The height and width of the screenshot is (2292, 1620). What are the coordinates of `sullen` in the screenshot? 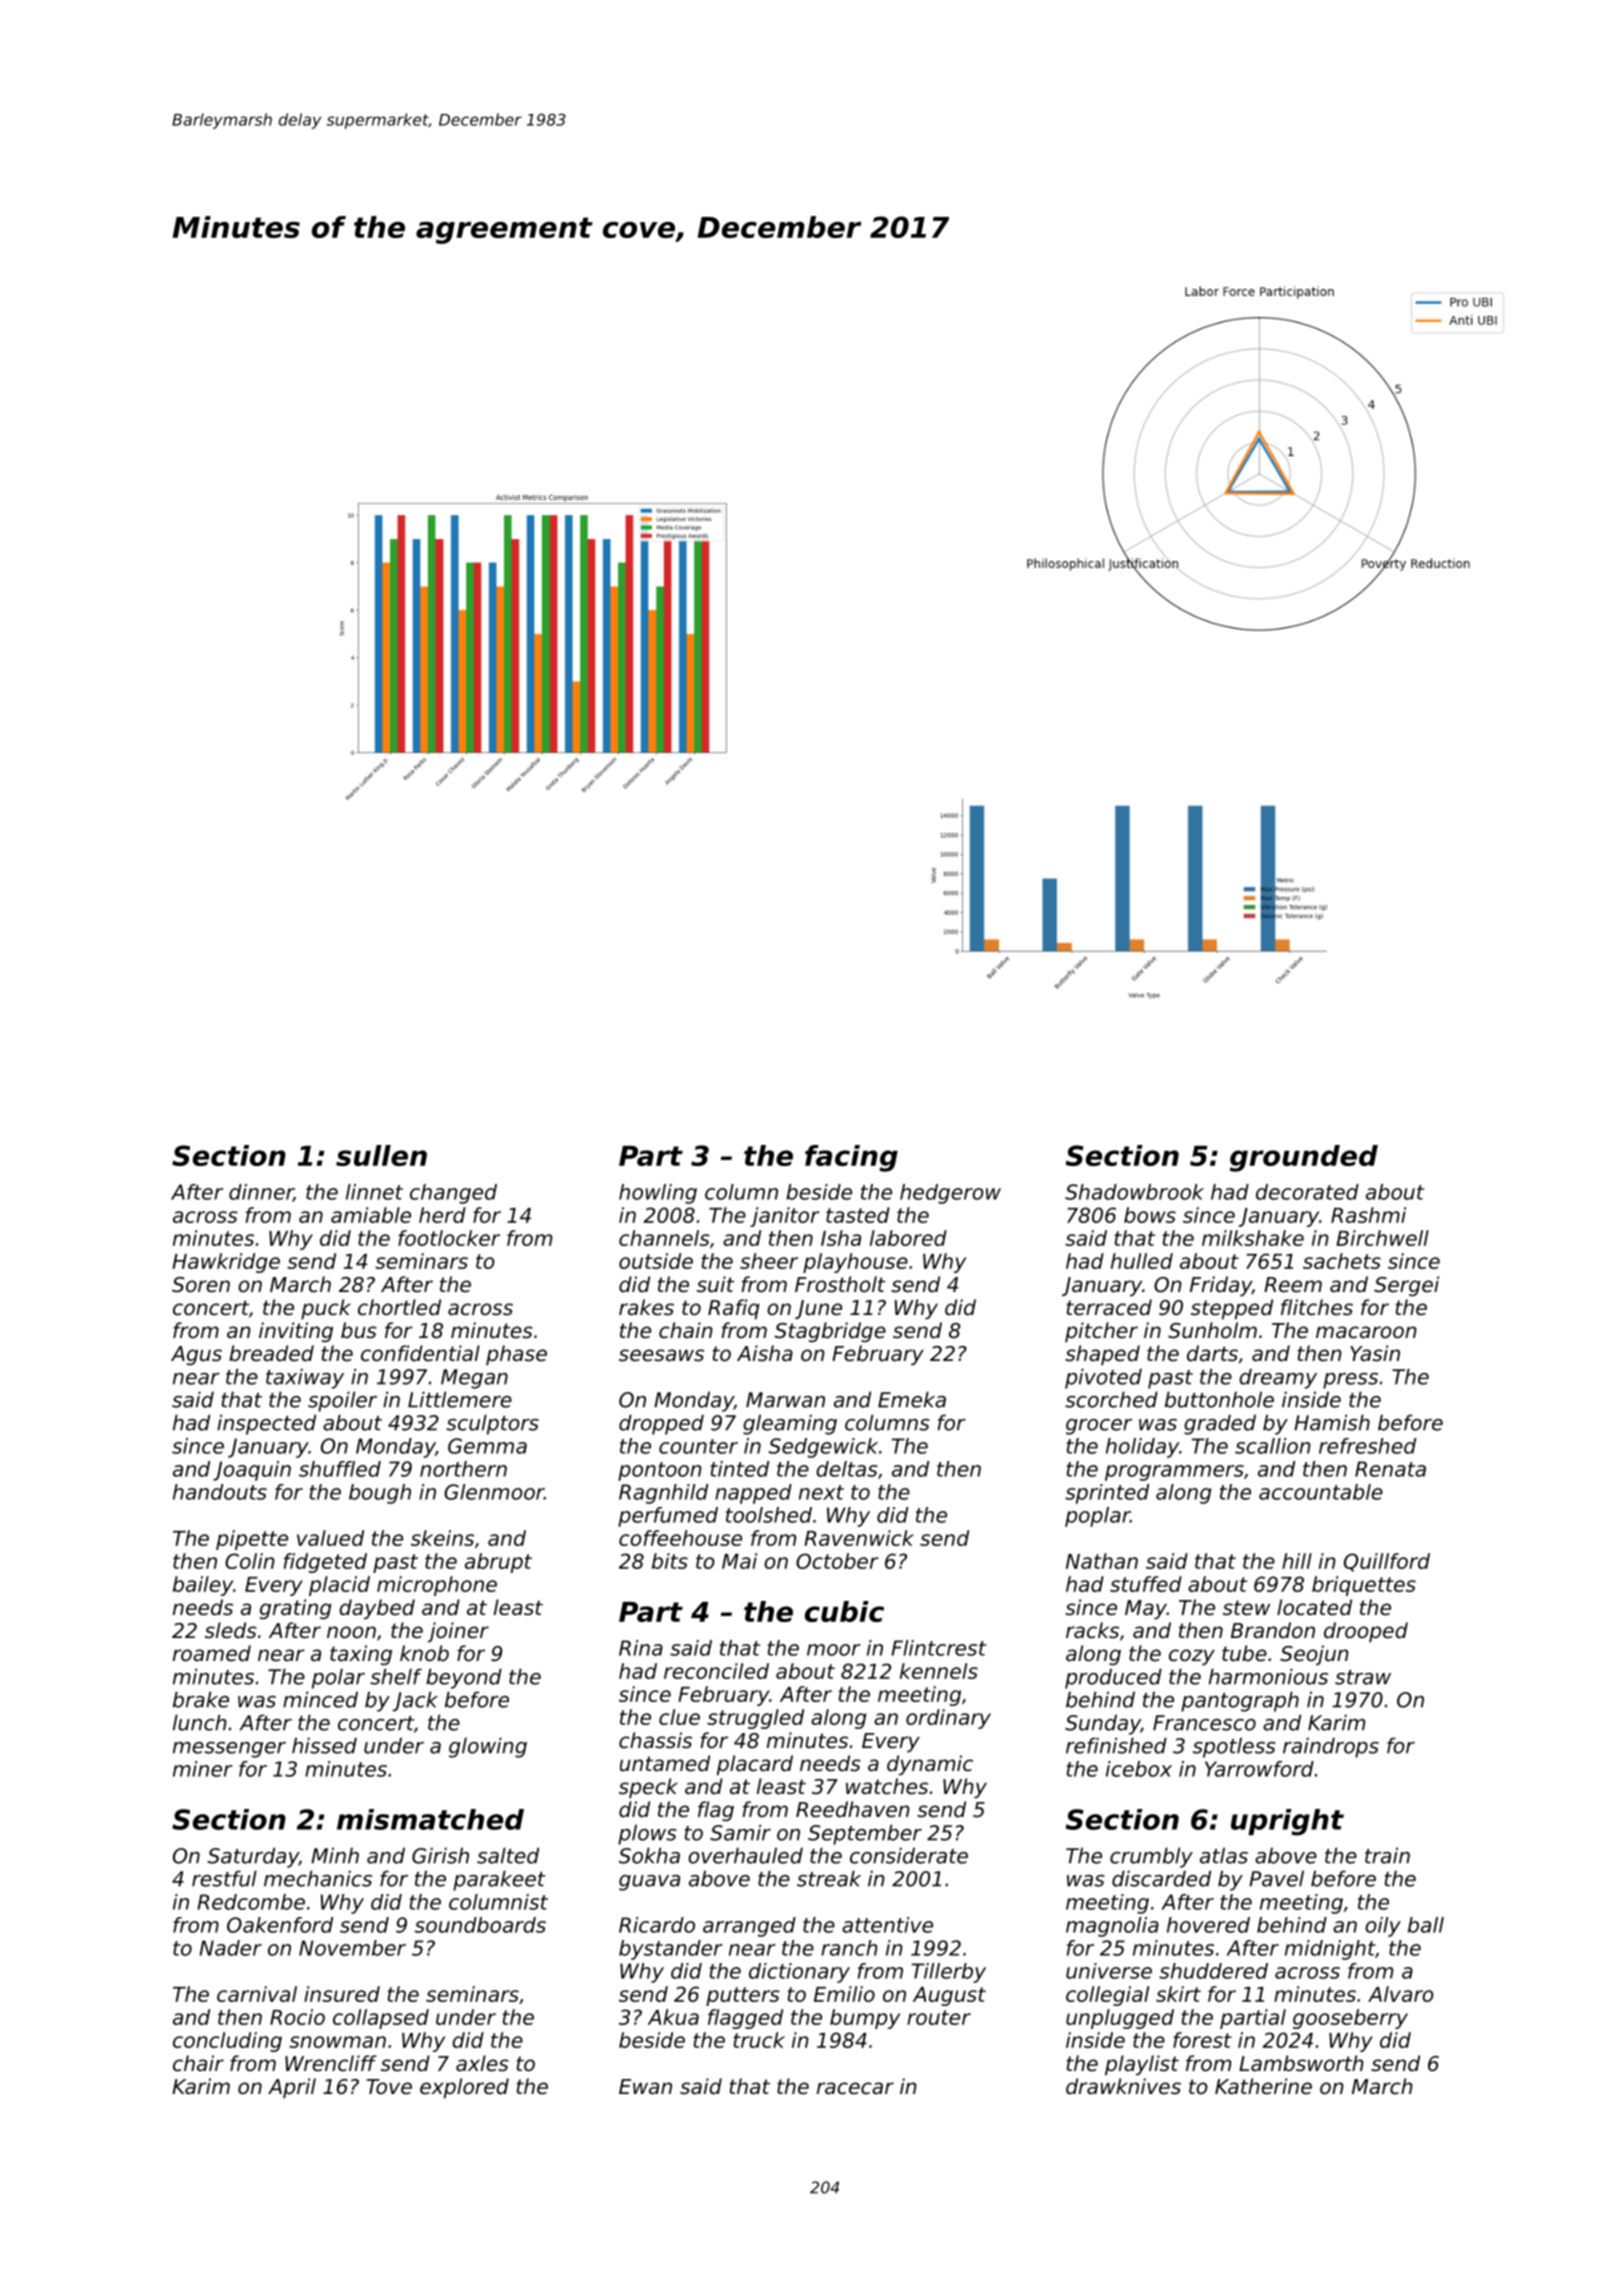 It's located at (381, 1155).
